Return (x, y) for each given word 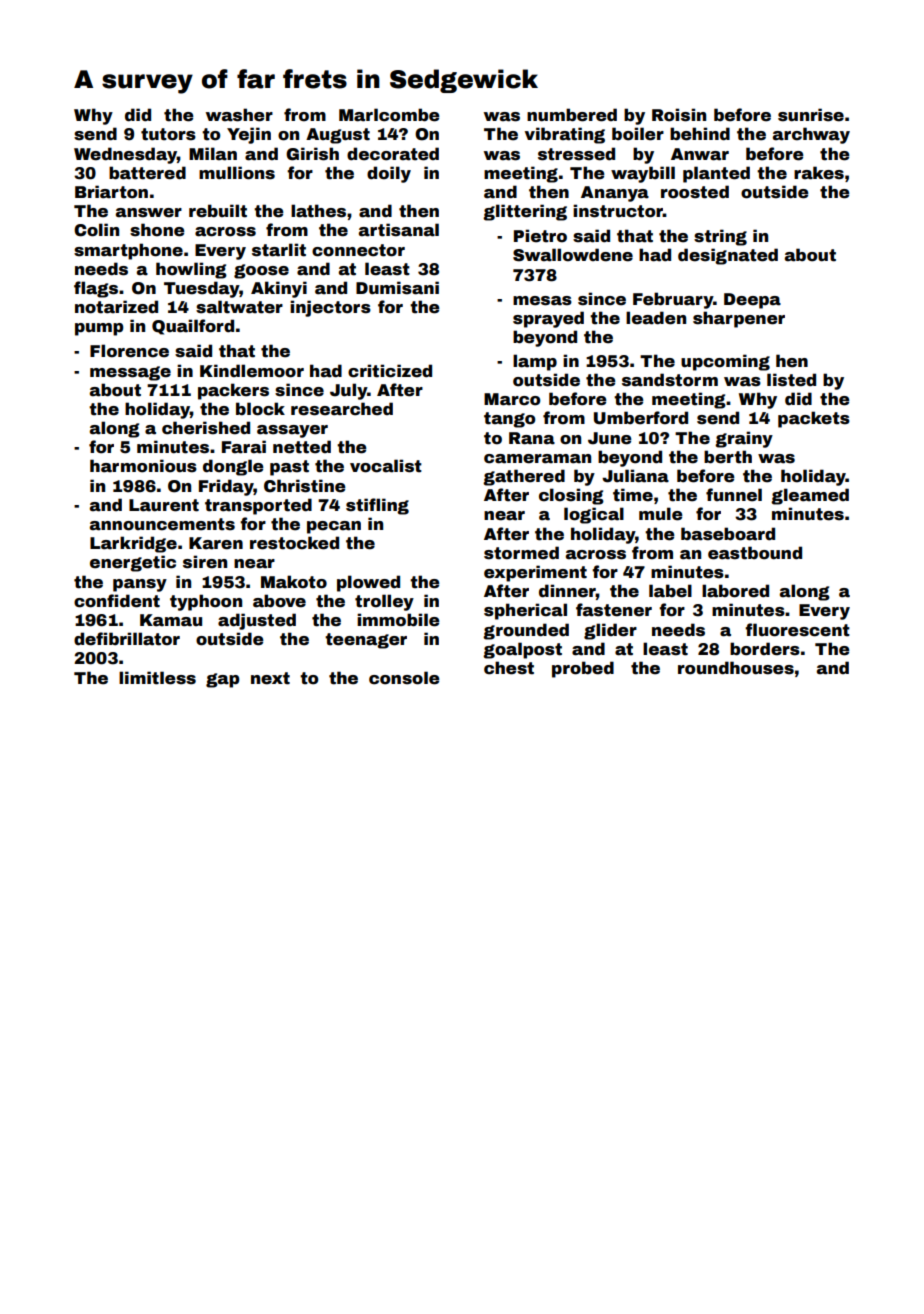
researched (342, 409)
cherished (206, 428)
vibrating (565, 135)
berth (728, 457)
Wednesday (125, 155)
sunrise (811, 115)
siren (205, 562)
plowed (368, 583)
